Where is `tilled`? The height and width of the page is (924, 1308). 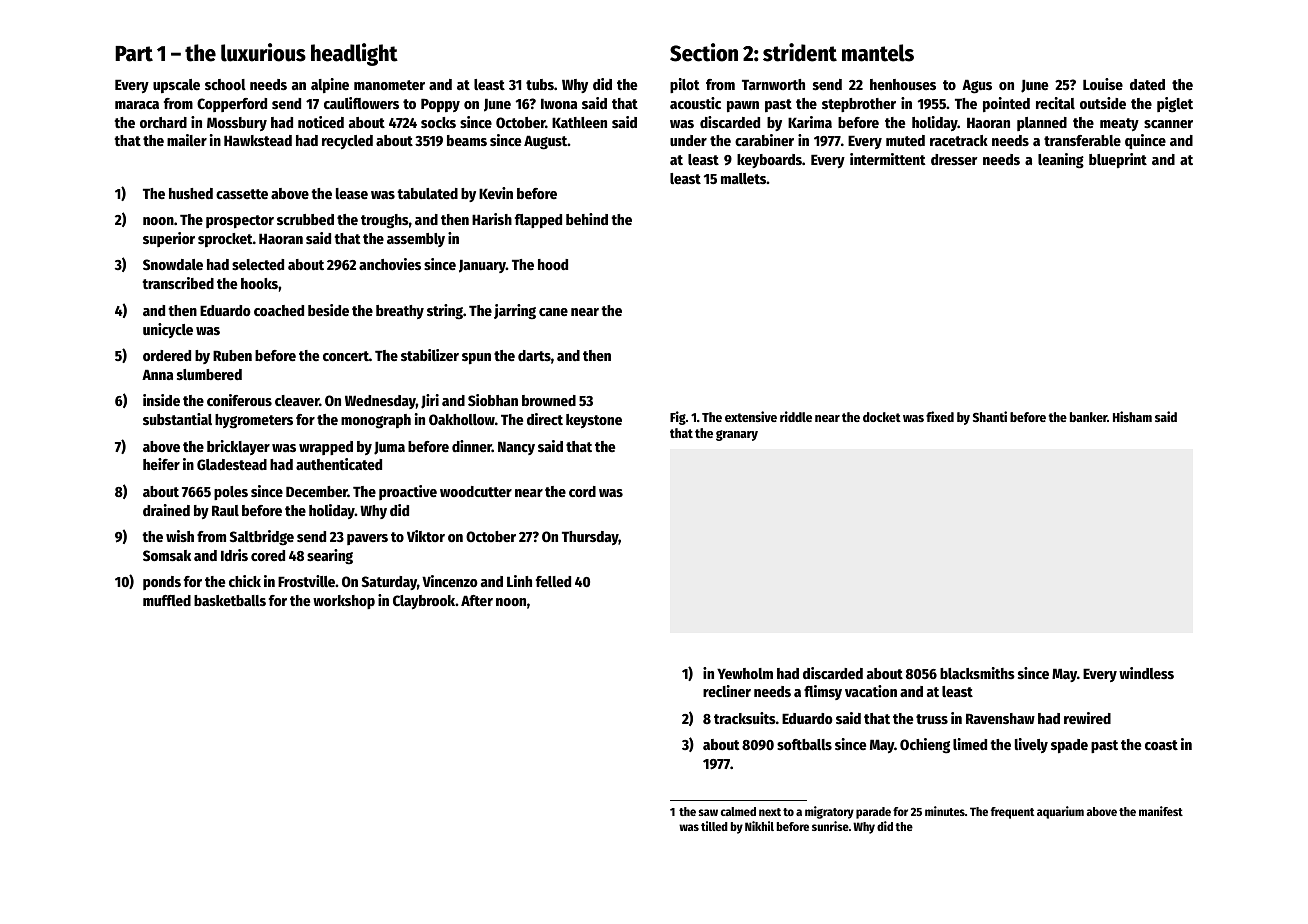 tilled is located at coordinates (714, 826).
